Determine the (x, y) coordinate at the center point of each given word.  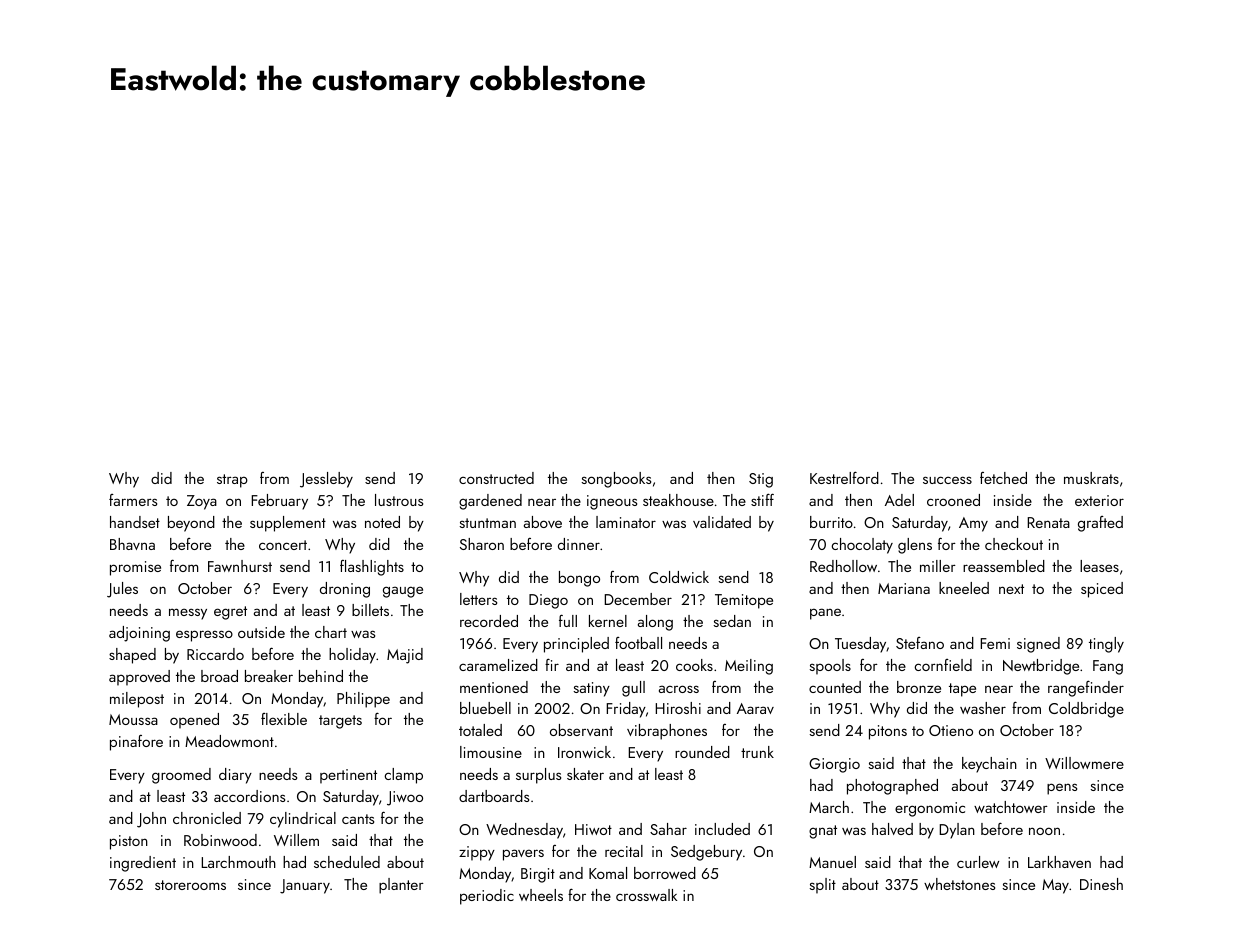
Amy (973, 524)
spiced (1102, 590)
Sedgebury (706, 853)
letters (478, 599)
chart (331, 632)
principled (576, 645)
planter (401, 886)
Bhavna (132, 544)
